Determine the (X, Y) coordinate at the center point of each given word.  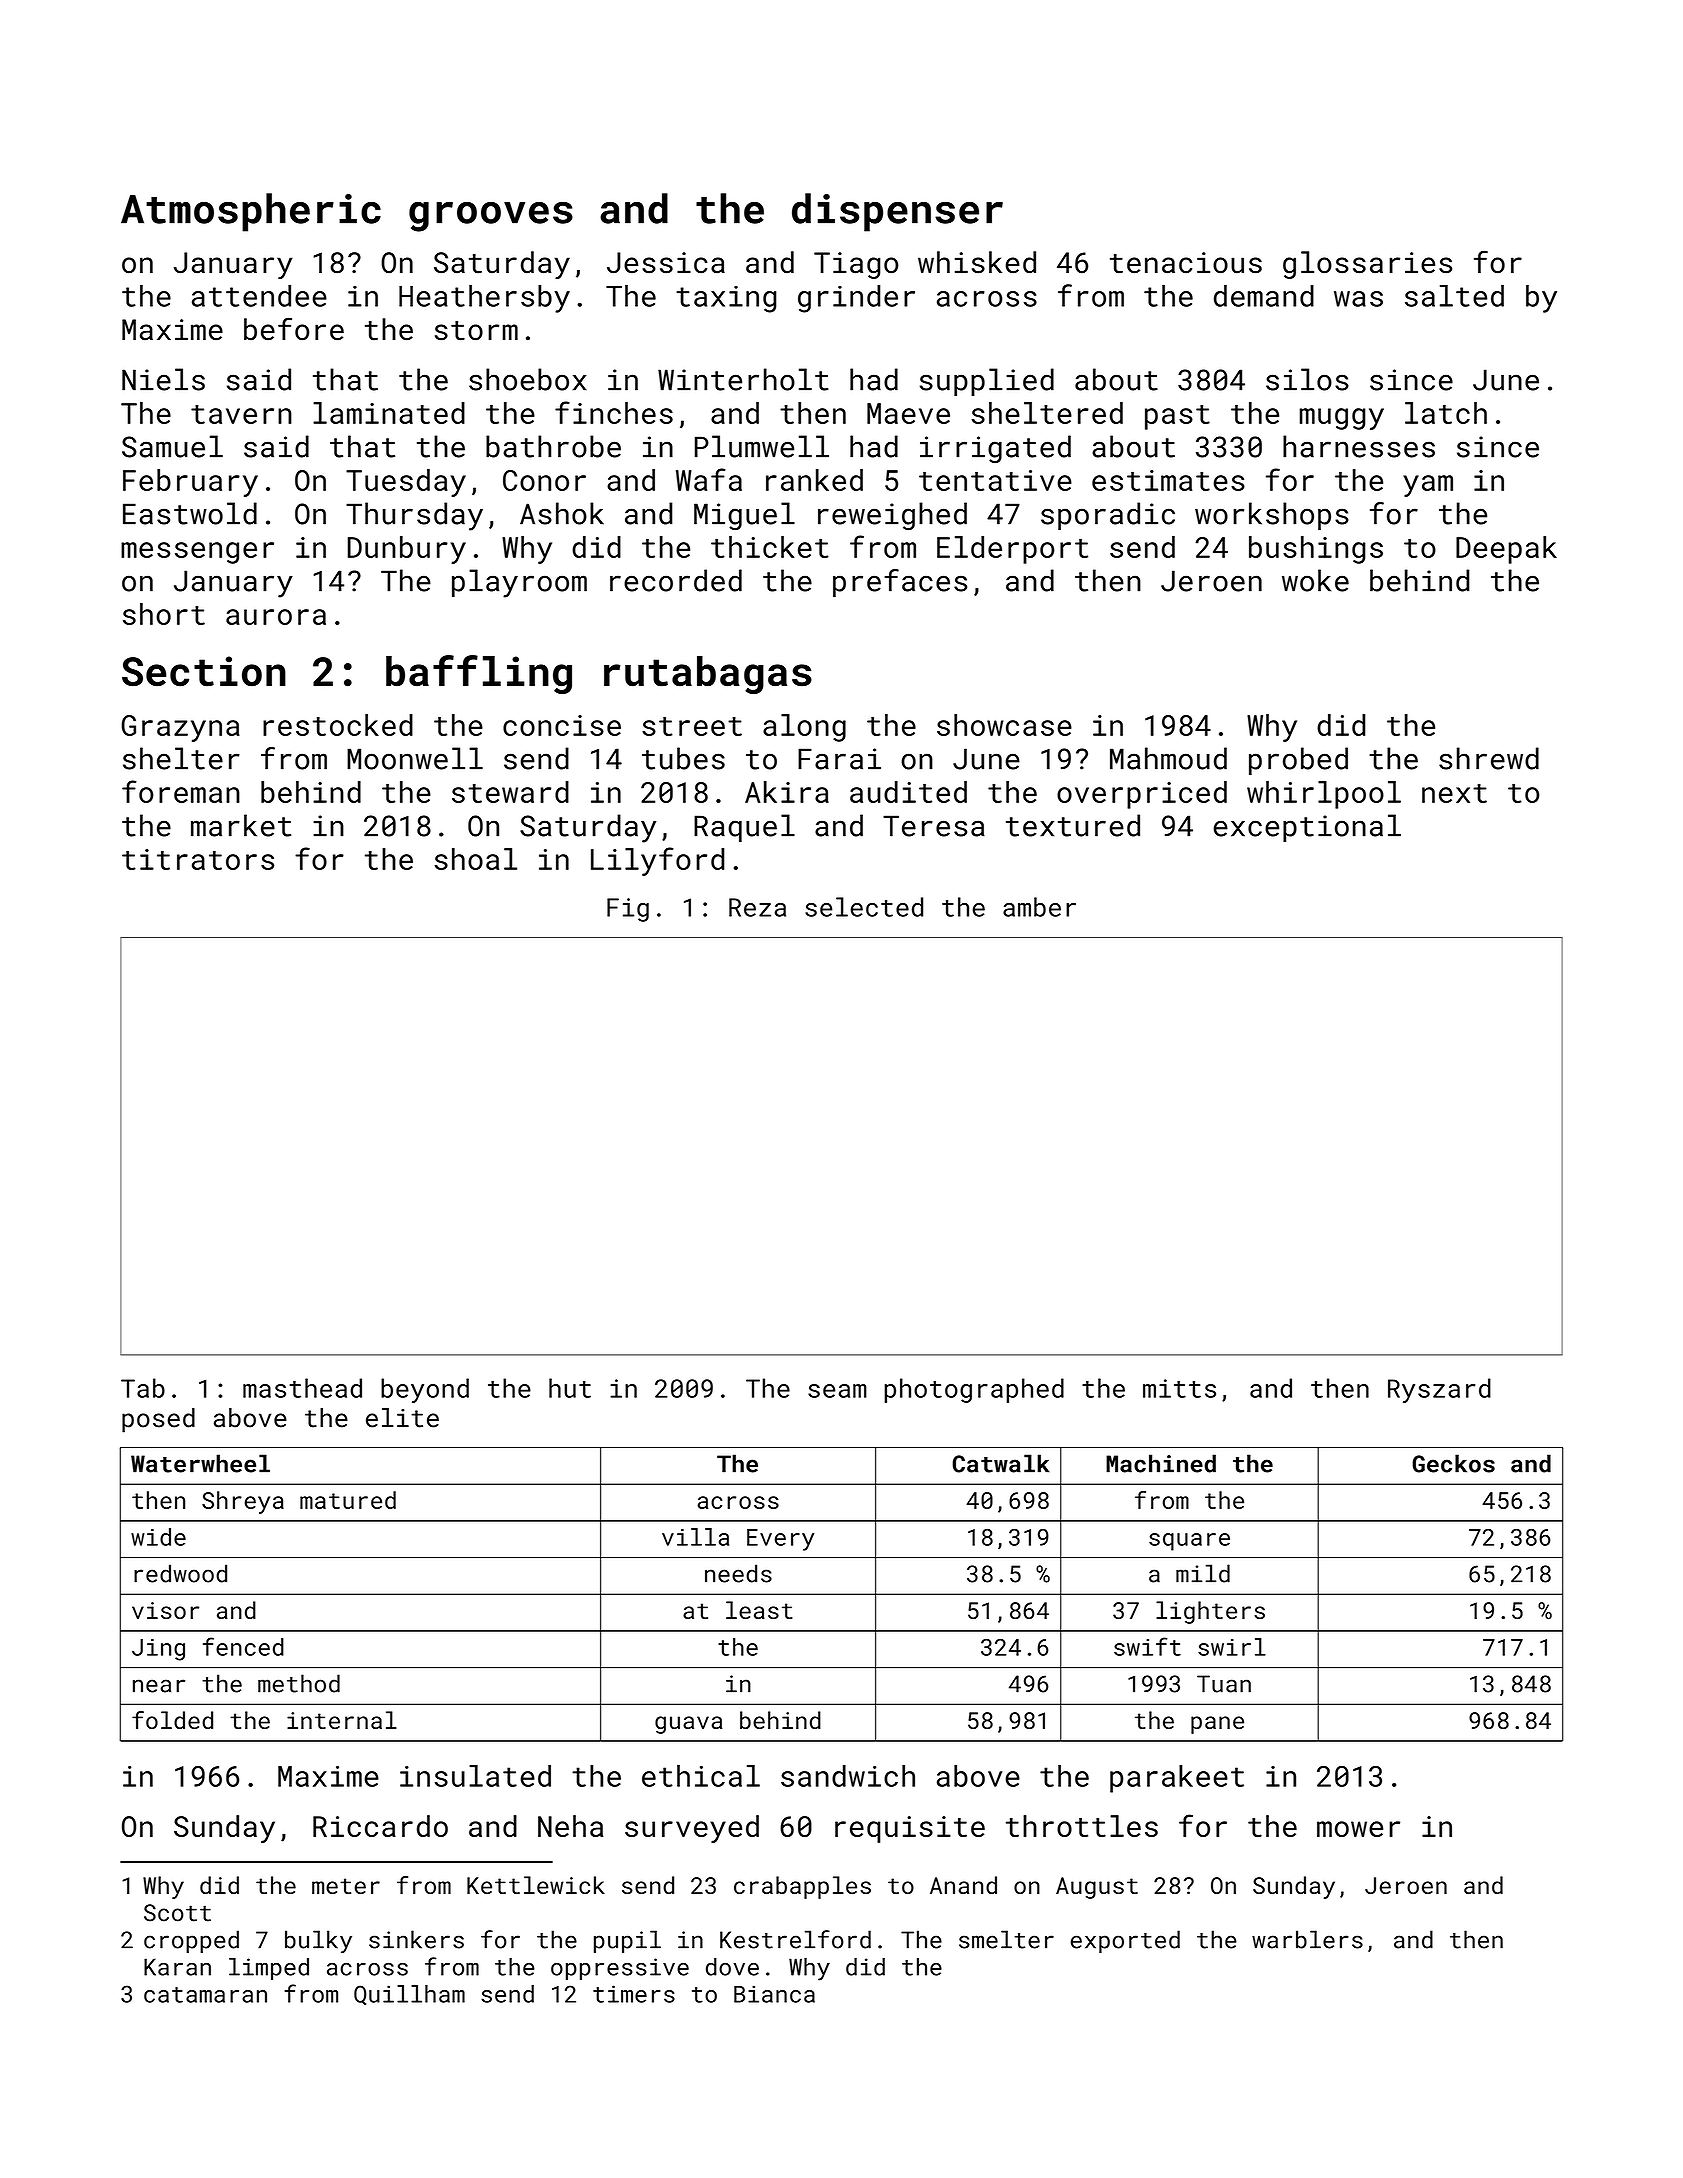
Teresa (934, 826)
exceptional (1307, 828)
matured (348, 1500)
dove (732, 1967)
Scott (177, 1913)
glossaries (1367, 265)
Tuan (1224, 1684)
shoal (476, 859)
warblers (1307, 1939)
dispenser (897, 212)
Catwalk (1001, 1463)
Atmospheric (251, 212)
